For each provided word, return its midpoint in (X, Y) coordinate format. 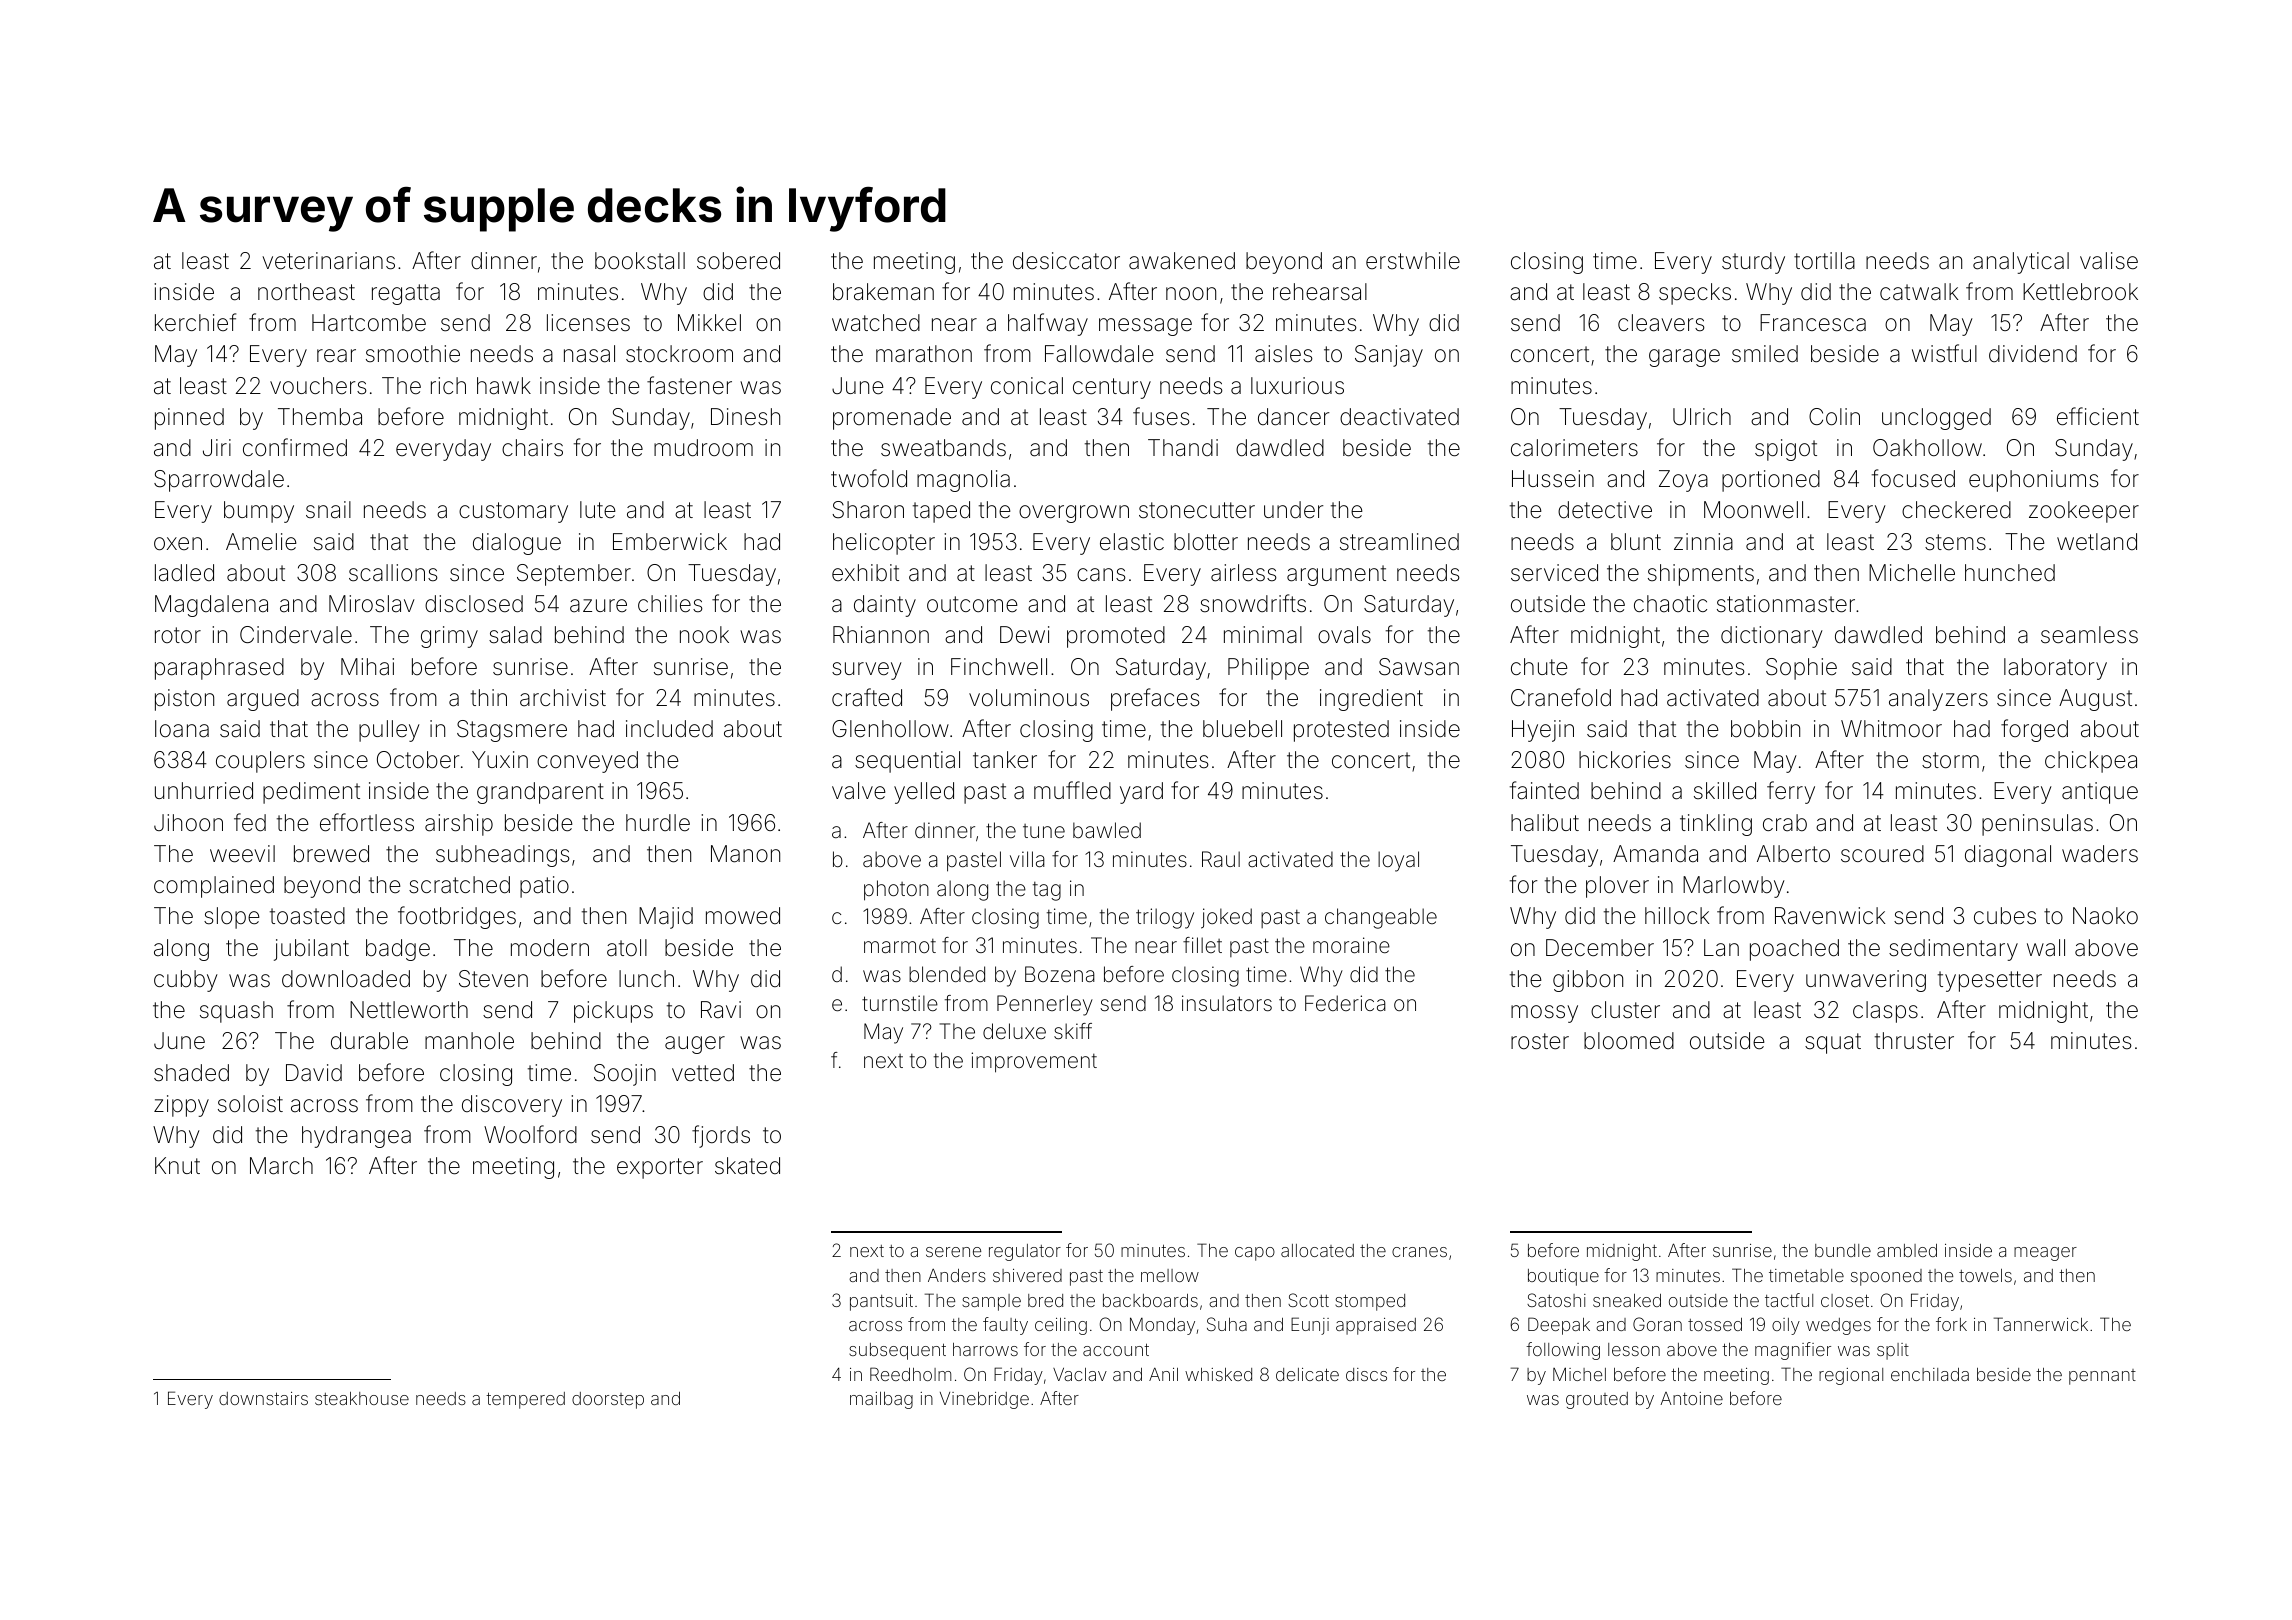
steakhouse (362, 1398)
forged (2034, 730)
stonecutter (1197, 510)
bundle (1843, 1250)
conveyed (587, 762)
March (281, 1166)
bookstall (640, 261)
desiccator (1066, 261)
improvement (1034, 1062)
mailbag (881, 1400)
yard (1141, 793)
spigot (1786, 450)
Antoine (1691, 1398)
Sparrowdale (219, 481)
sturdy (1753, 263)
